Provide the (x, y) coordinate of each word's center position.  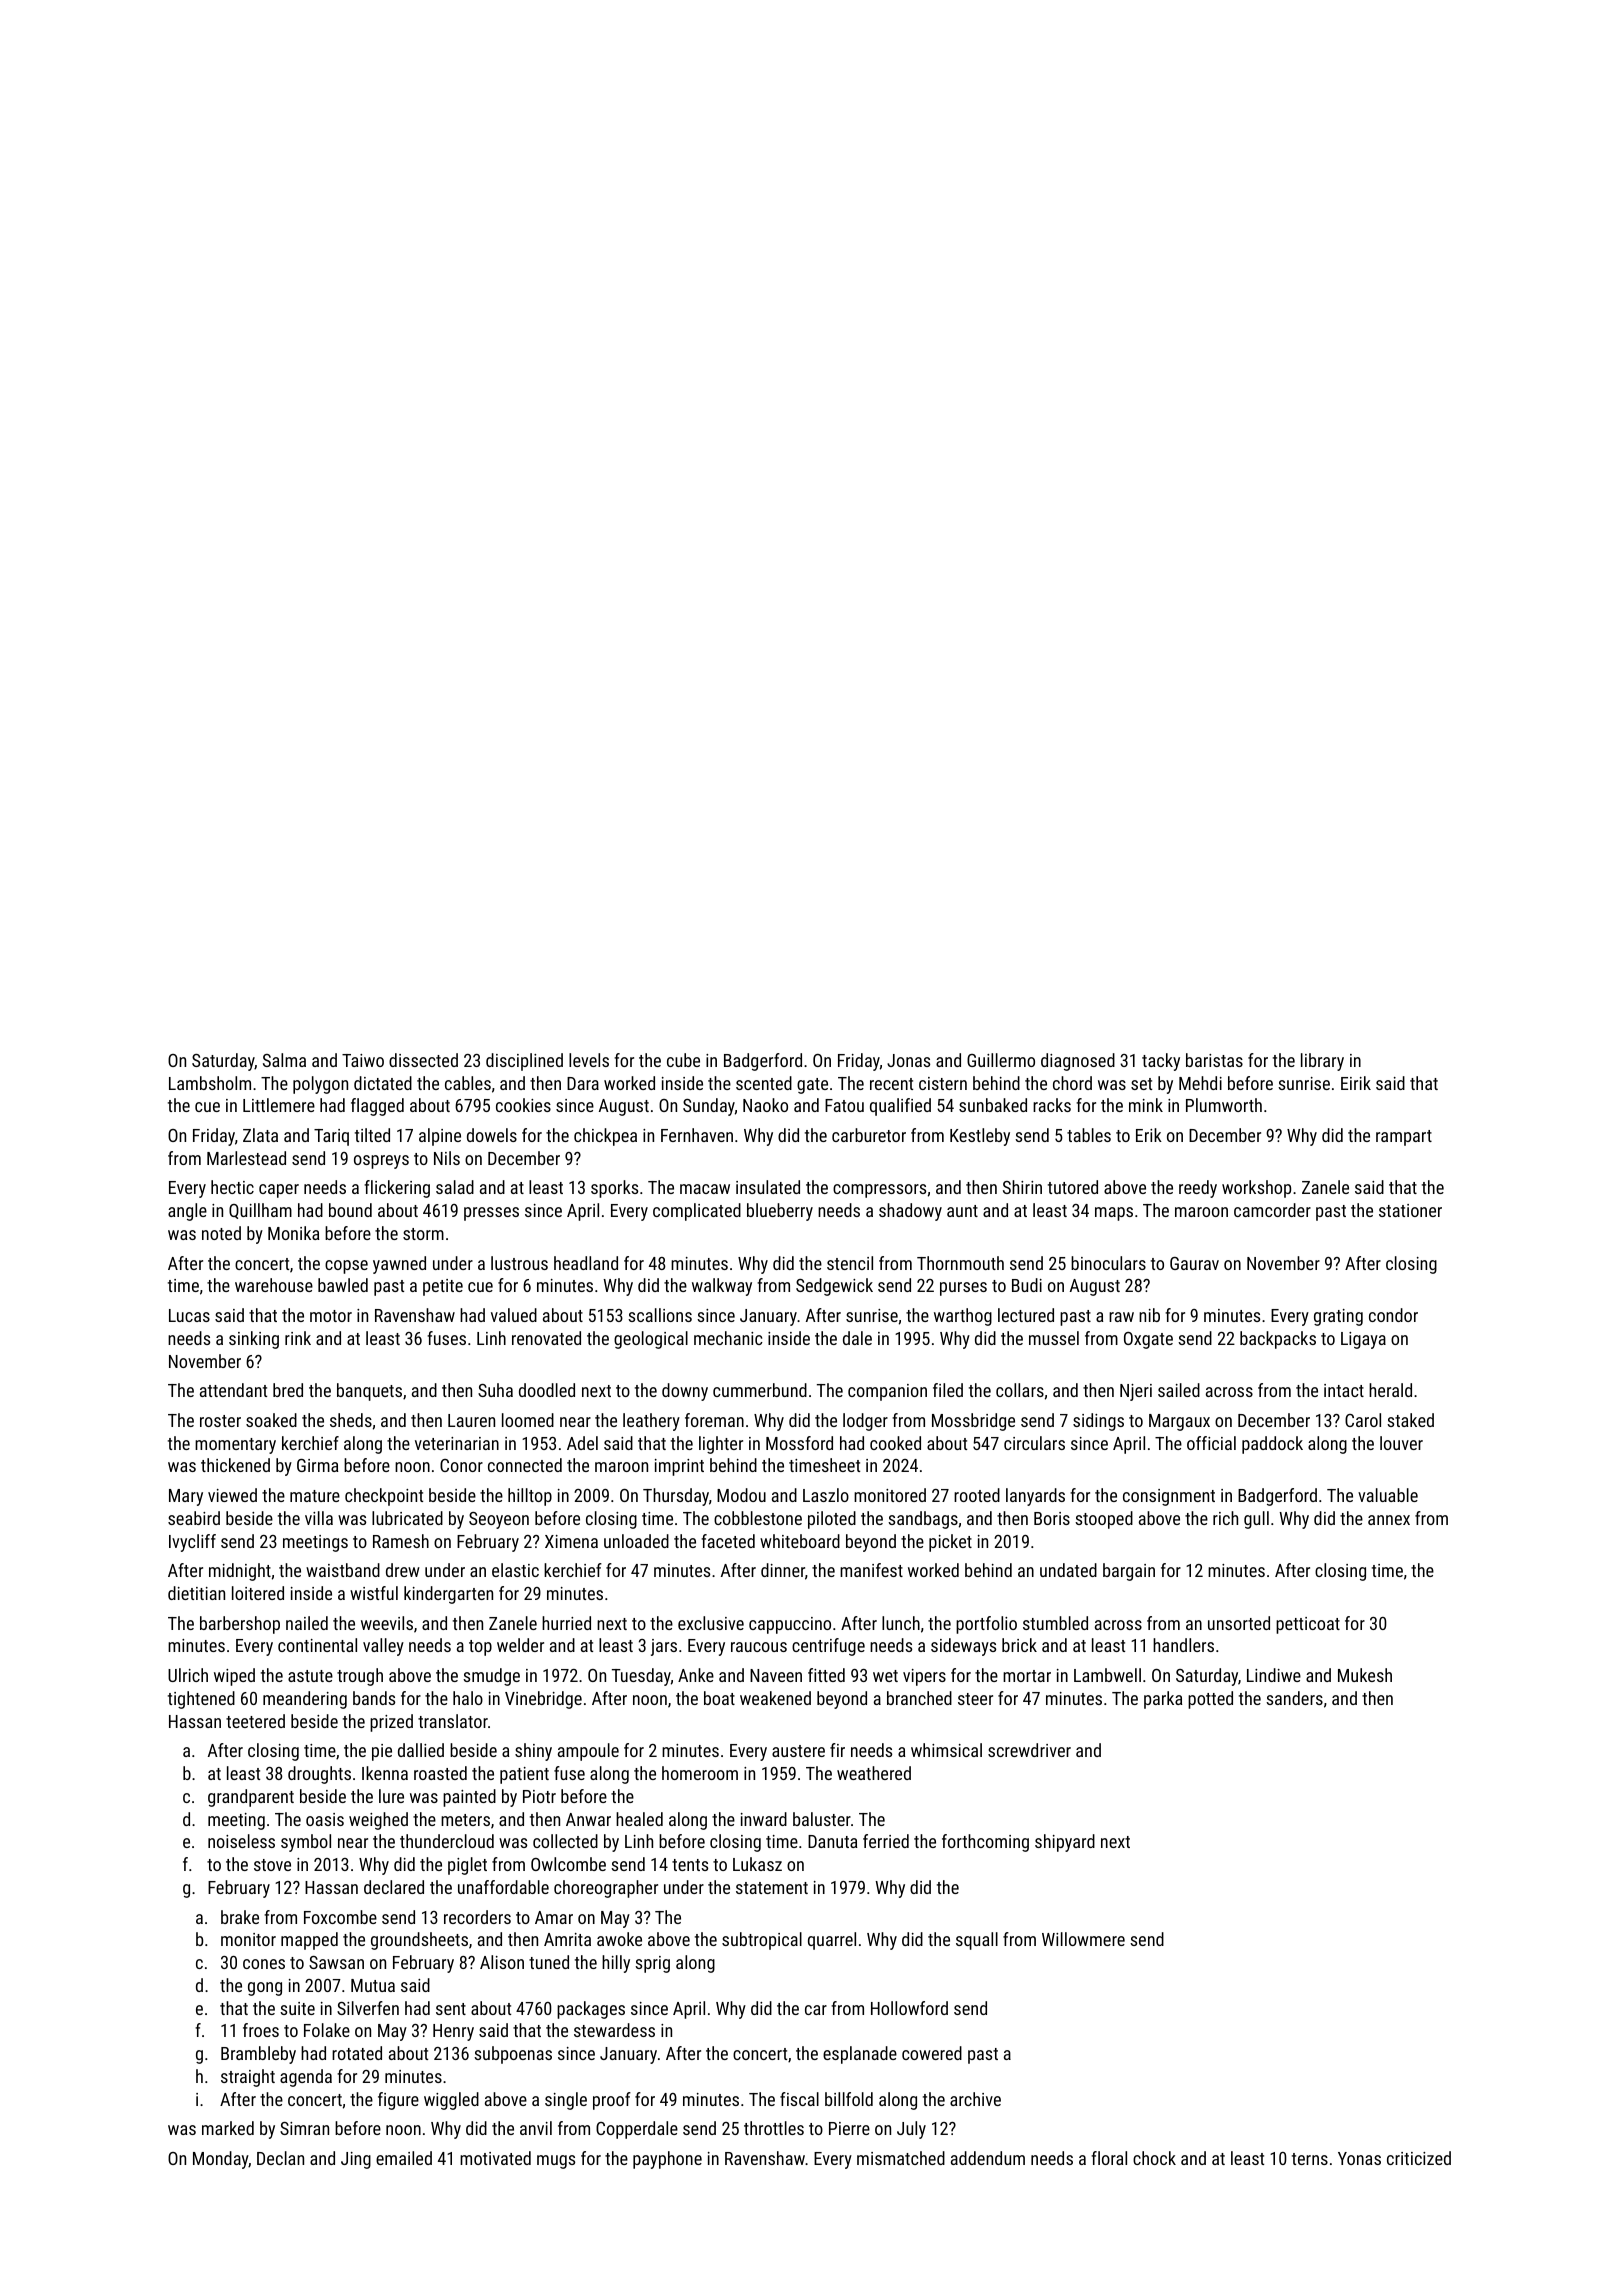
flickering (397, 1189)
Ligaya (1363, 1340)
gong (265, 1989)
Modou (741, 1495)
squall (977, 1941)
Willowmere (1083, 1939)
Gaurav (1194, 1263)
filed (948, 1390)
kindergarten (448, 1595)
